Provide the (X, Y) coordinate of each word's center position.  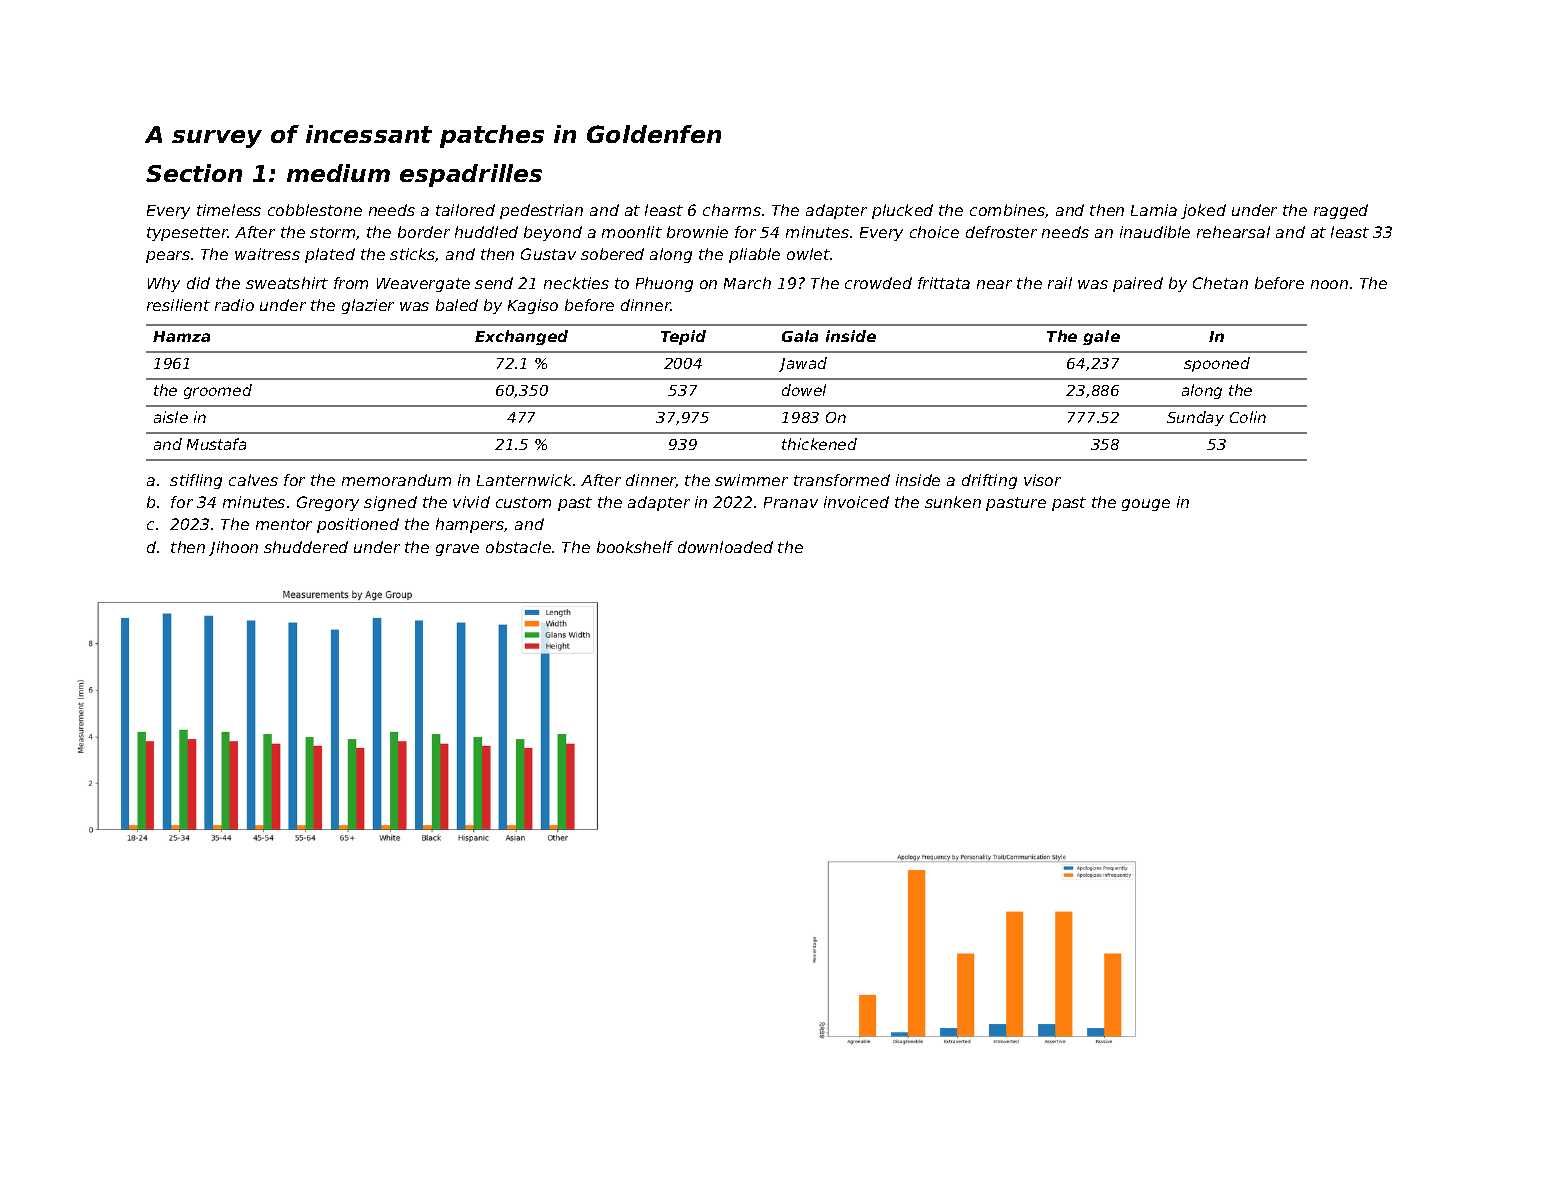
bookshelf (635, 547)
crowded (878, 283)
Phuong (664, 284)
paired (1138, 284)
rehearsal (1233, 232)
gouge (1146, 505)
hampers (470, 525)
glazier (368, 306)
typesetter (187, 234)
